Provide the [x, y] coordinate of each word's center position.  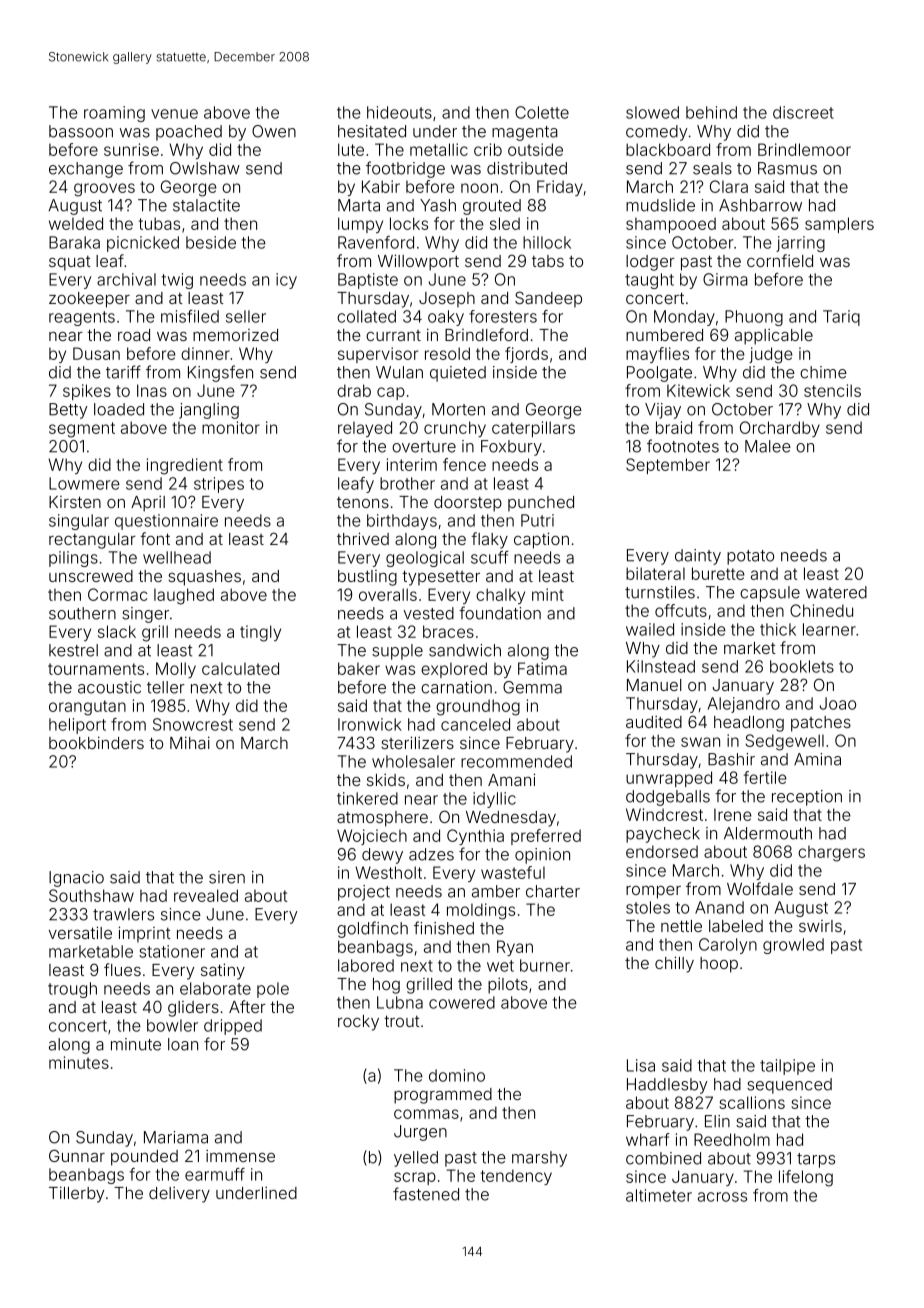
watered [836, 592]
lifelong [806, 1178]
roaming [114, 114]
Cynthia [475, 837]
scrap [415, 1178]
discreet [803, 112]
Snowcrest [193, 724]
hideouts [399, 112]
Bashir [731, 759]
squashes [204, 578]
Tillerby [76, 1194]
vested [429, 613]
